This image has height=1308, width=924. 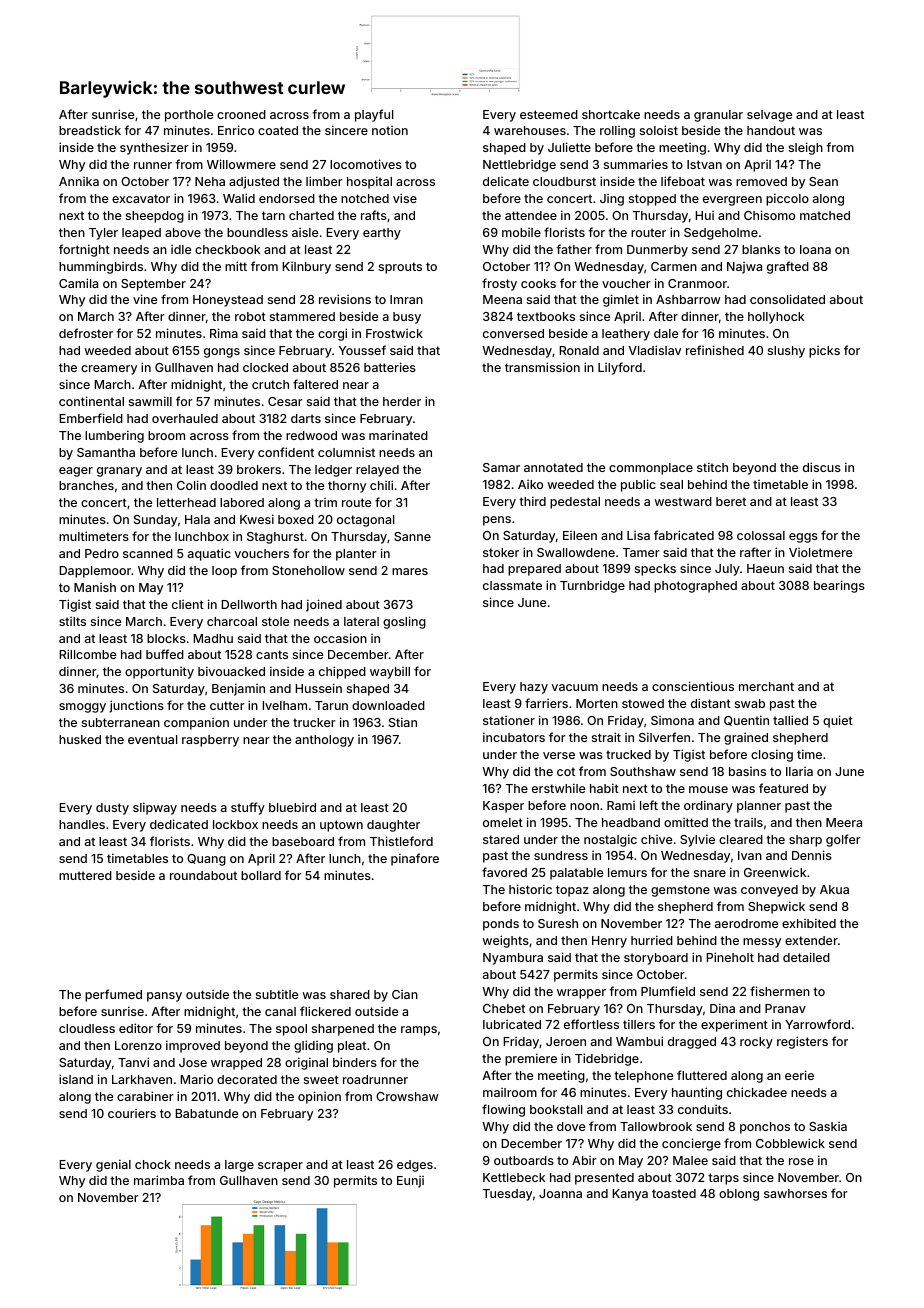 I want to click on daughter, so click(x=393, y=826).
